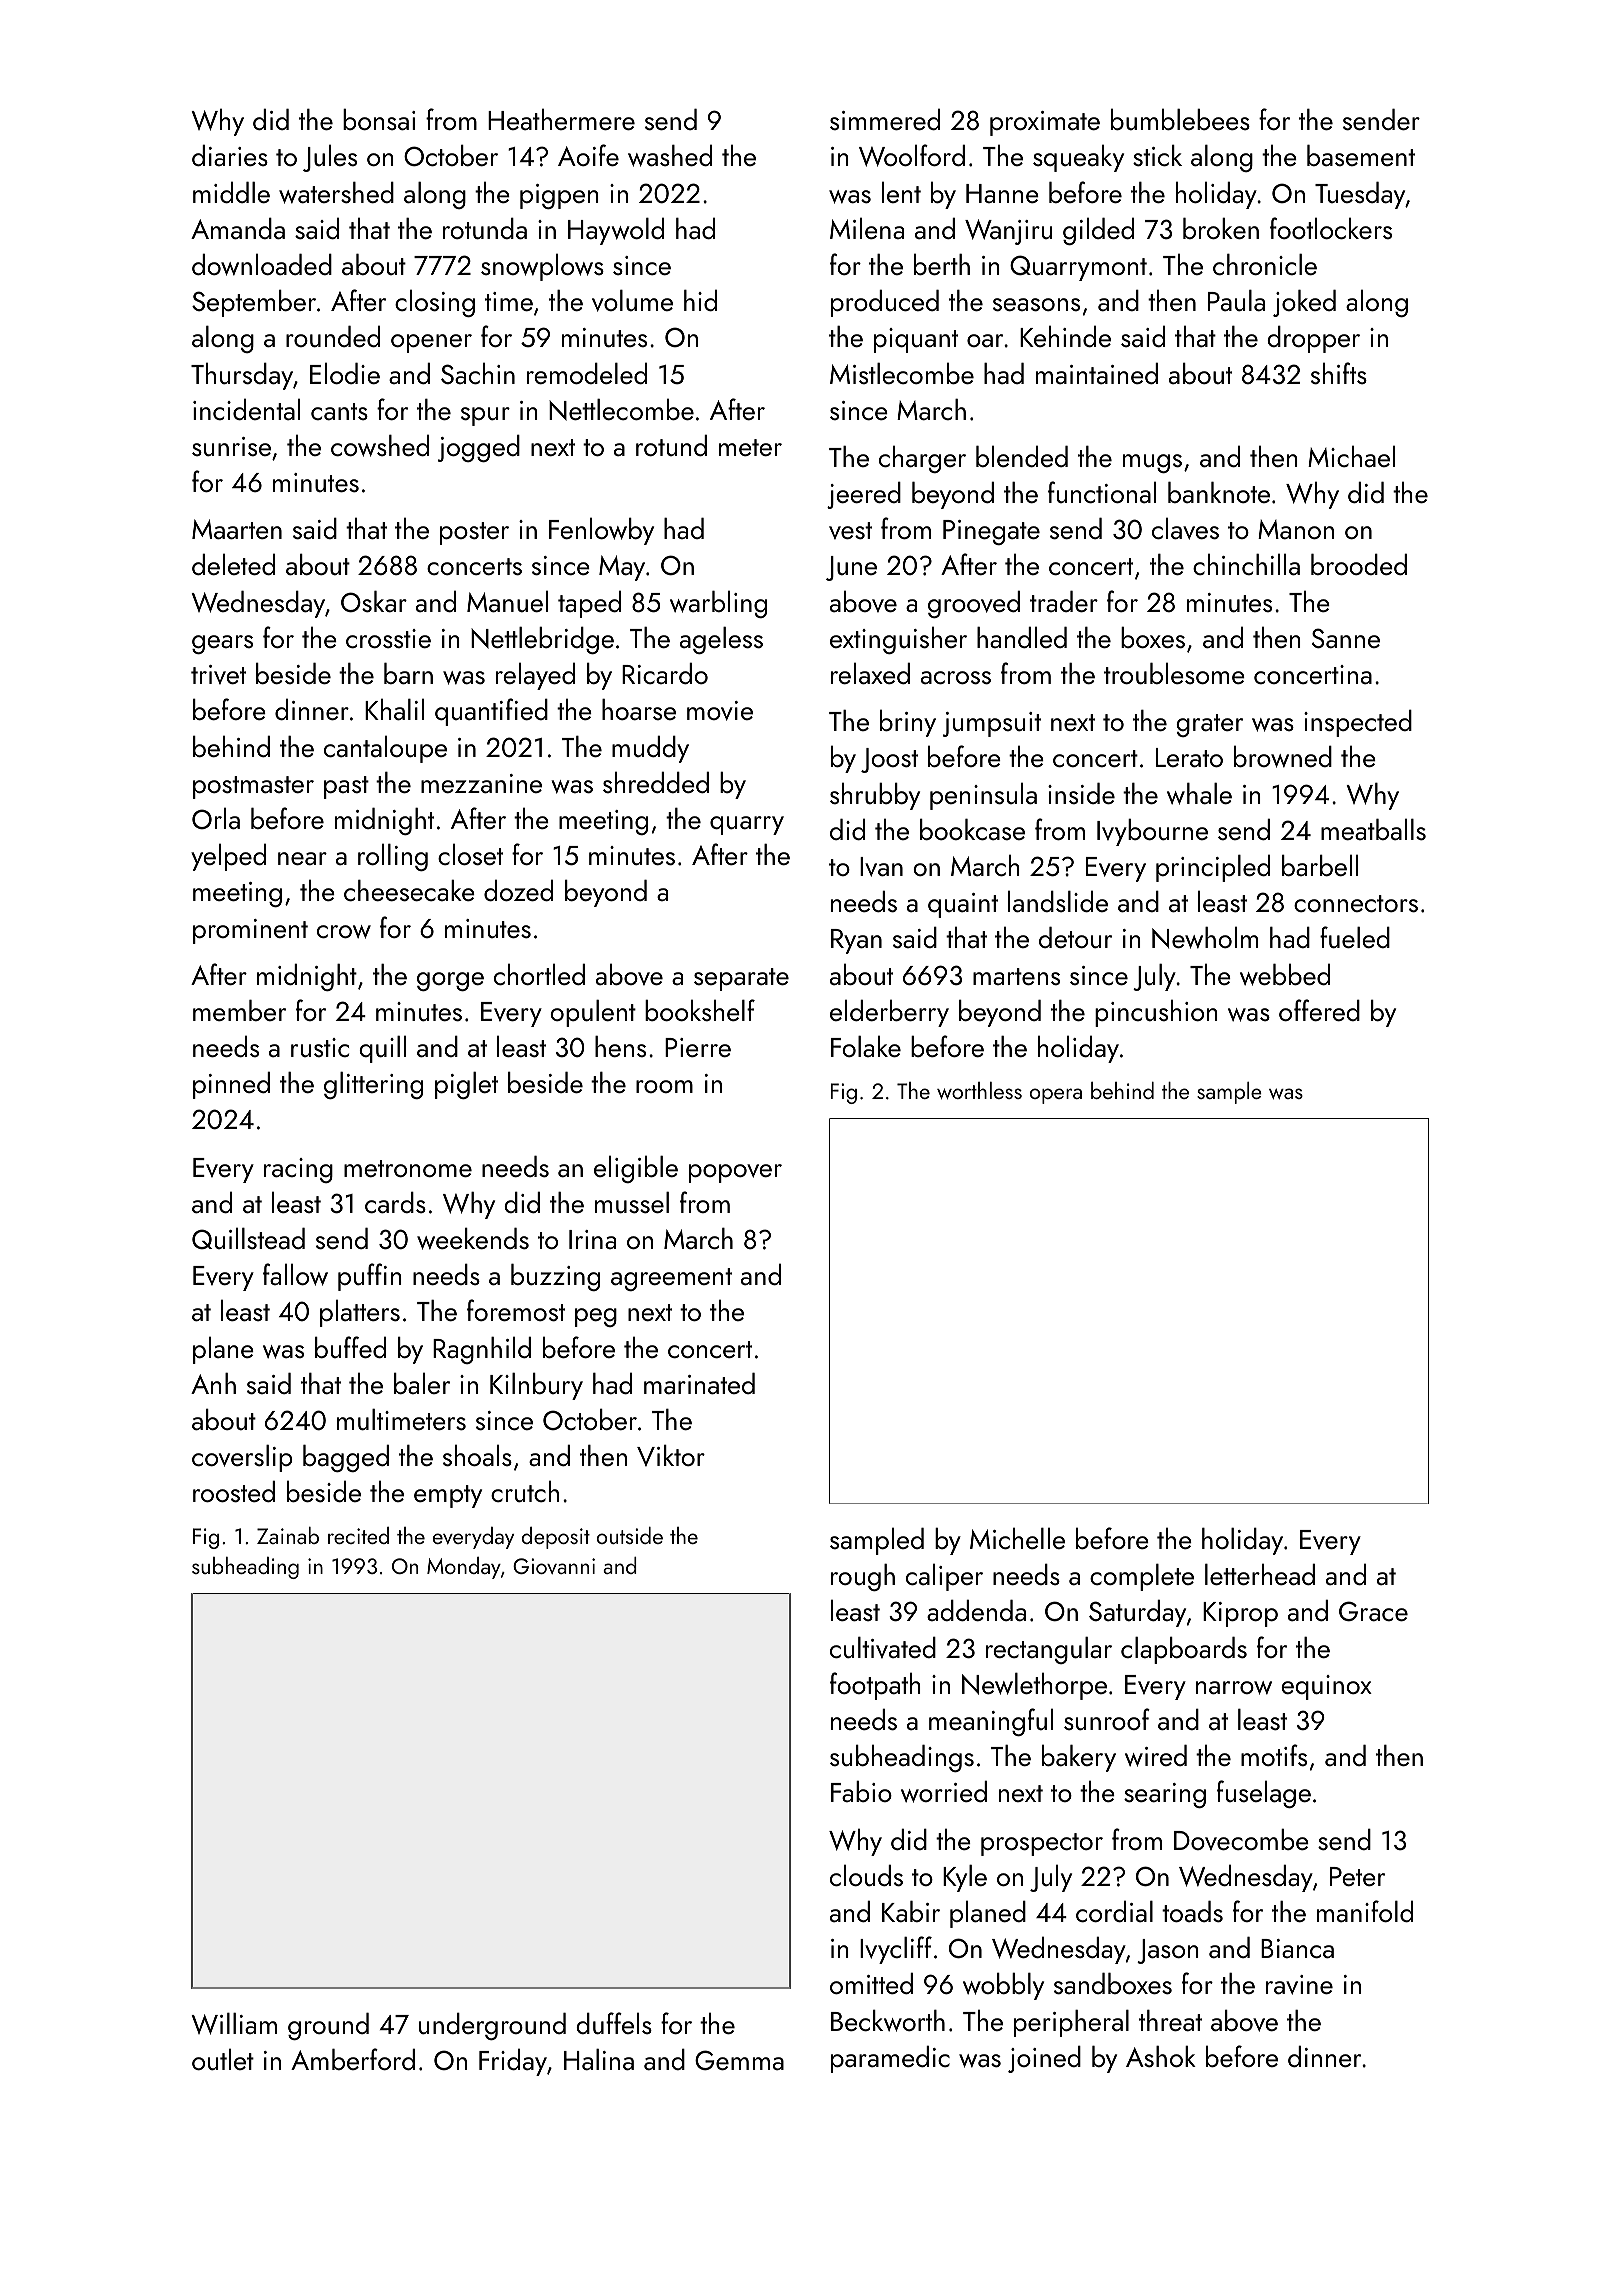  I want to click on Giovanni, so click(554, 1566).
